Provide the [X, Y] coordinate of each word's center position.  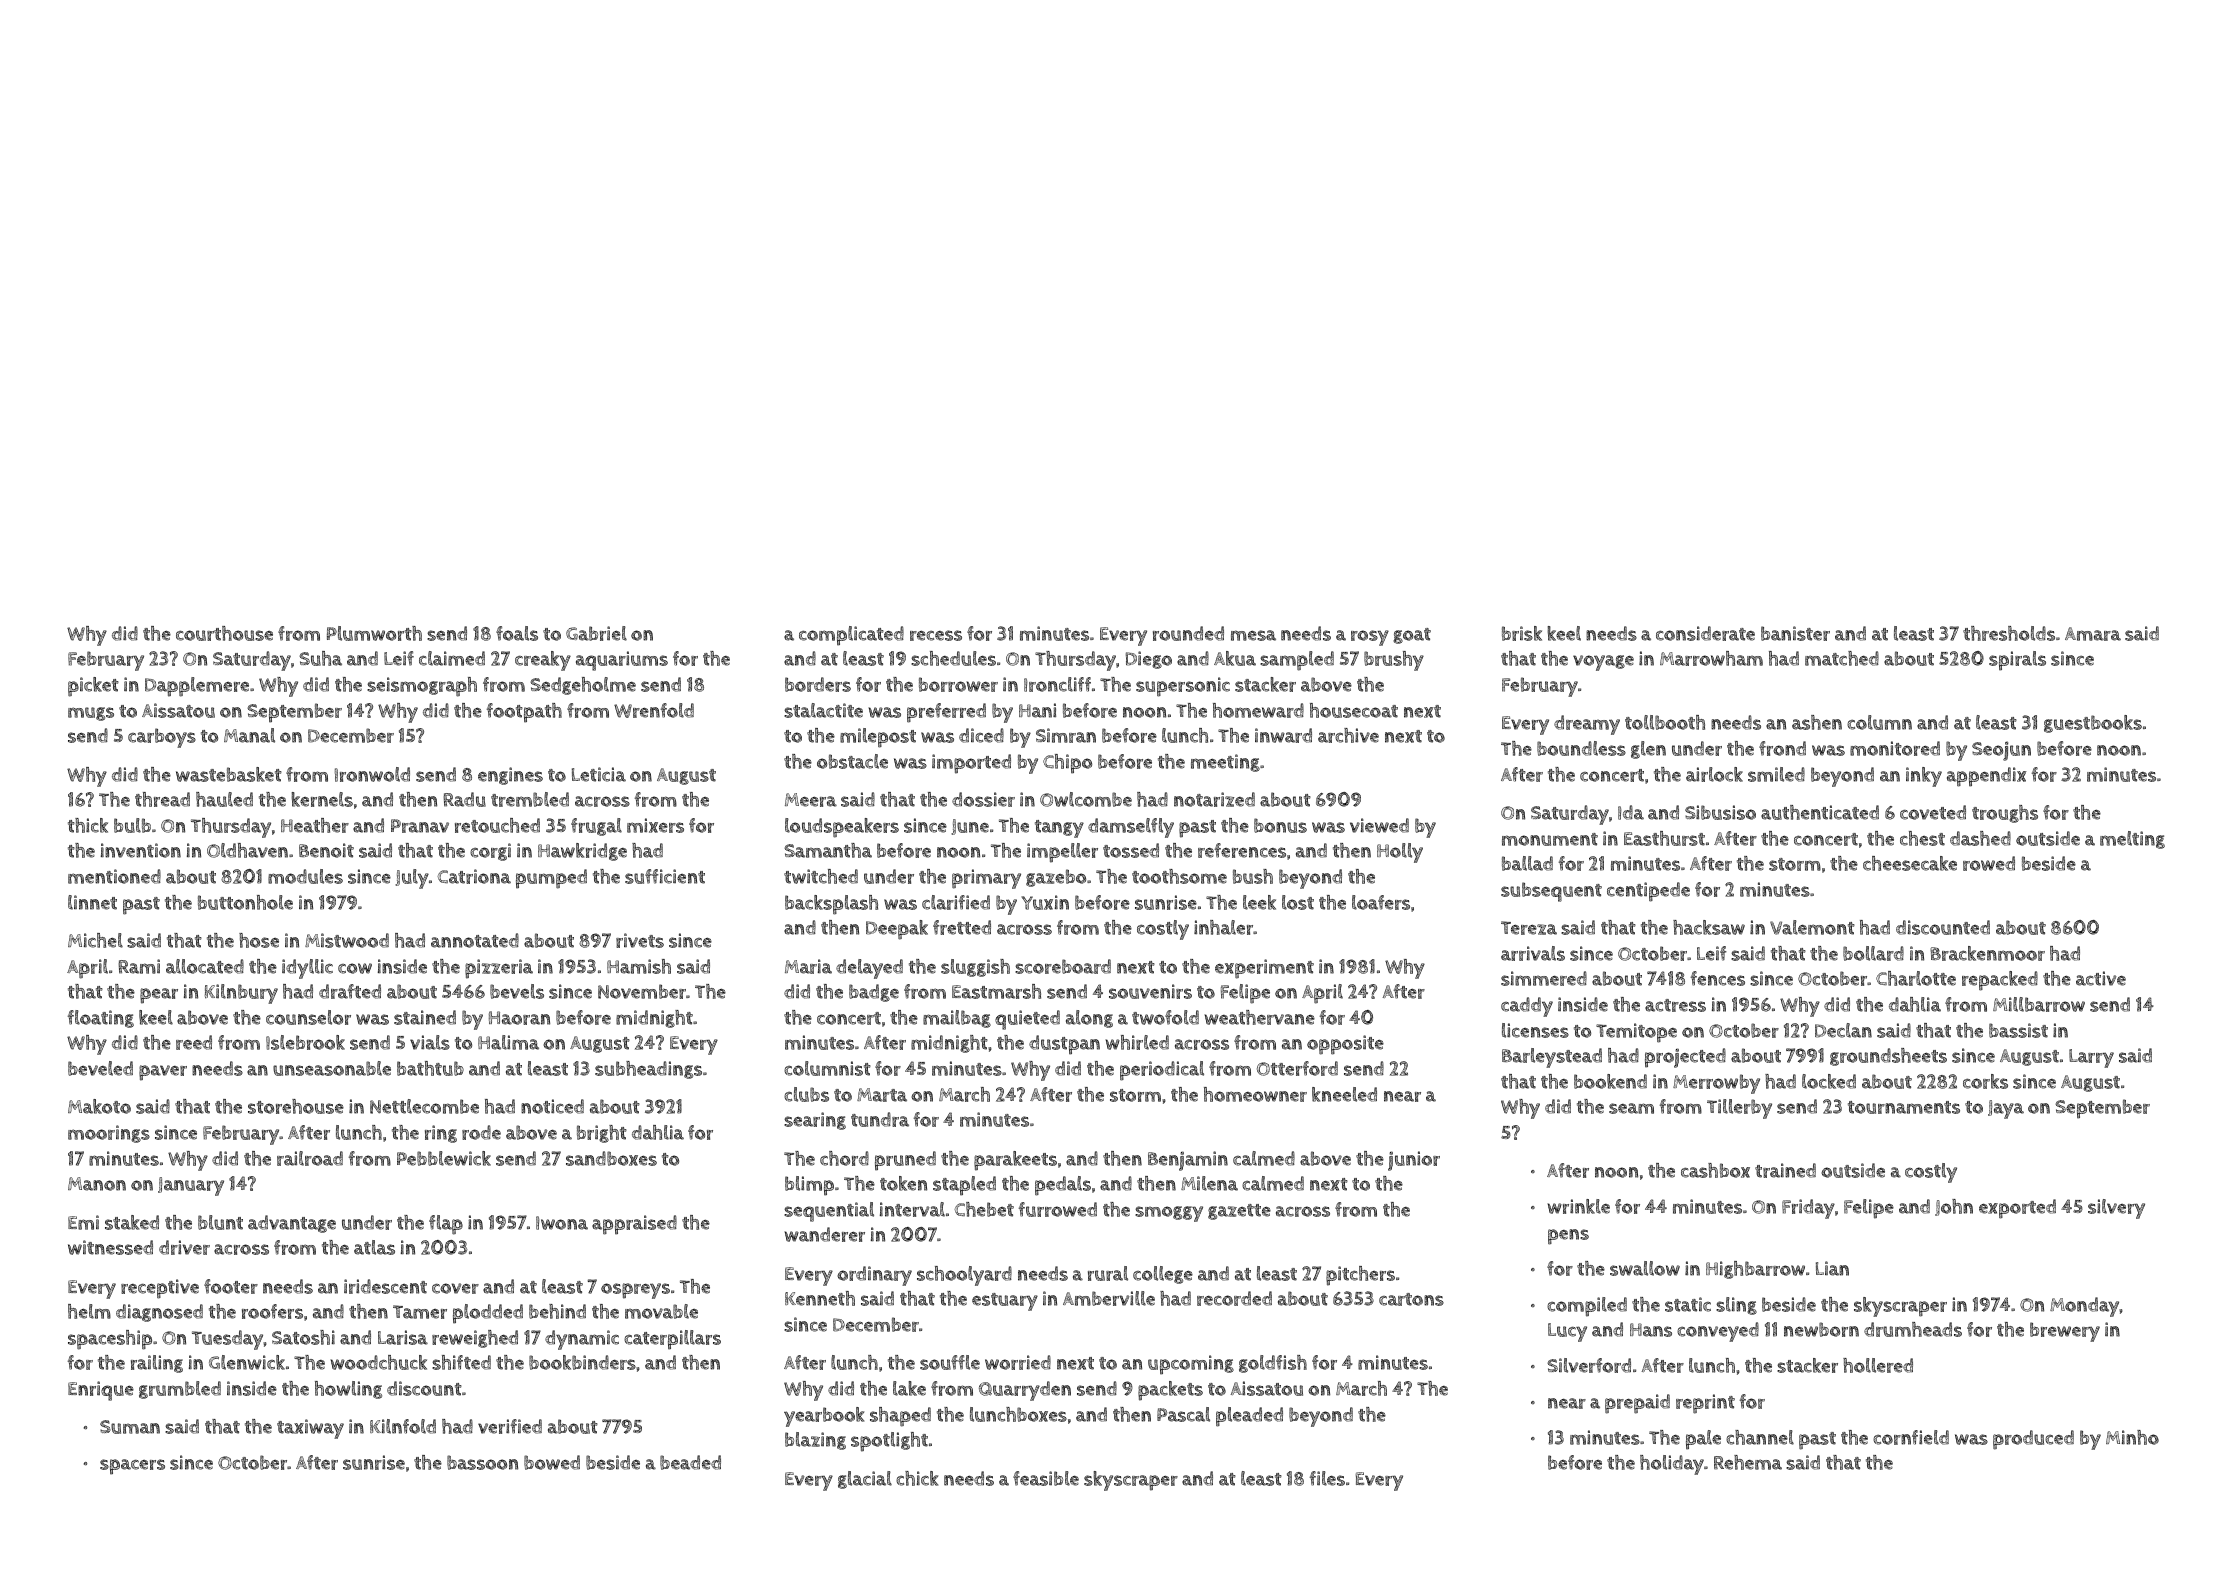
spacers [132, 1467]
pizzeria [499, 969]
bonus [1280, 825]
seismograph [422, 687]
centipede [1648, 892]
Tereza [1529, 928]
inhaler [1223, 927]
